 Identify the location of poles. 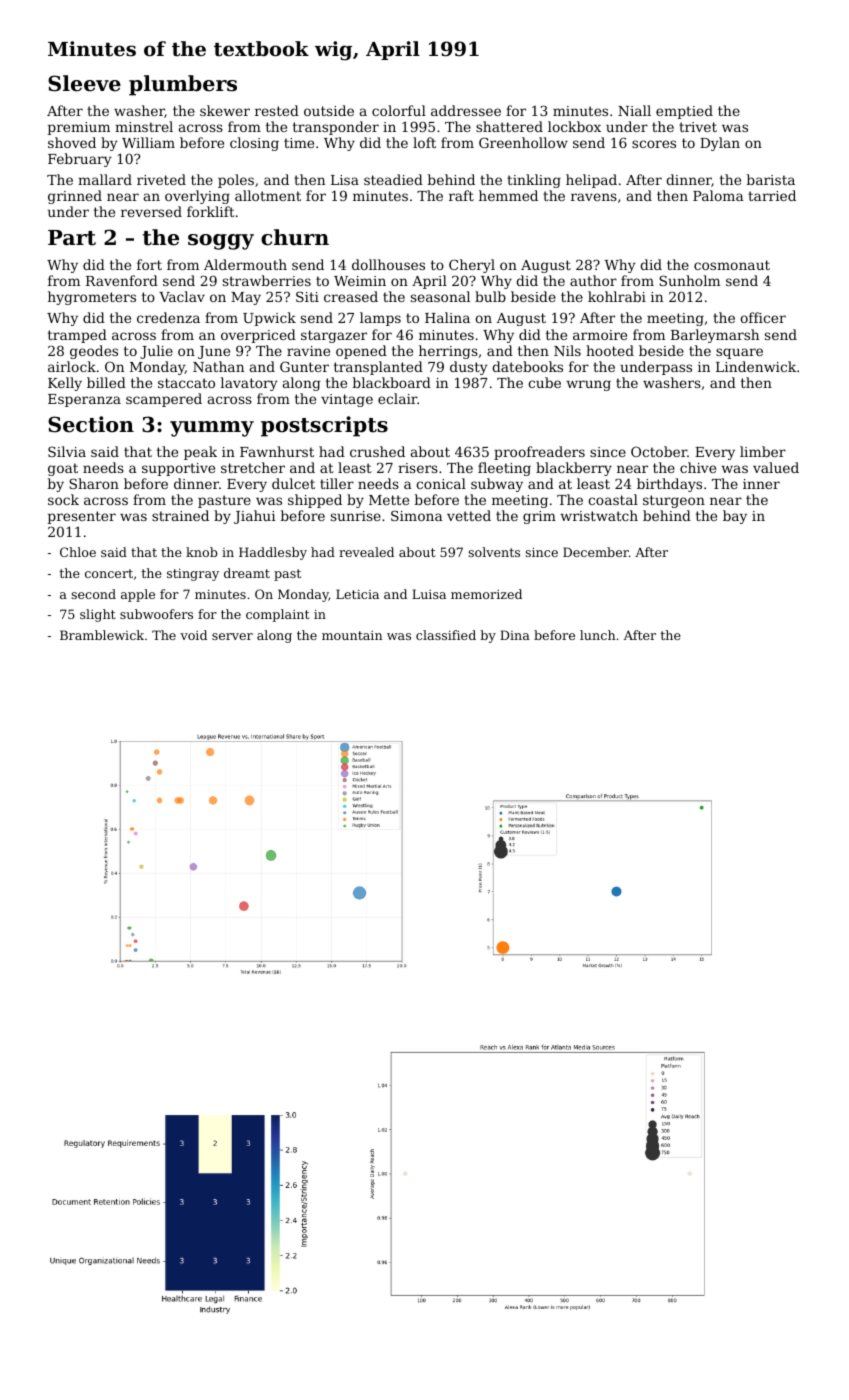
(236, 181).
